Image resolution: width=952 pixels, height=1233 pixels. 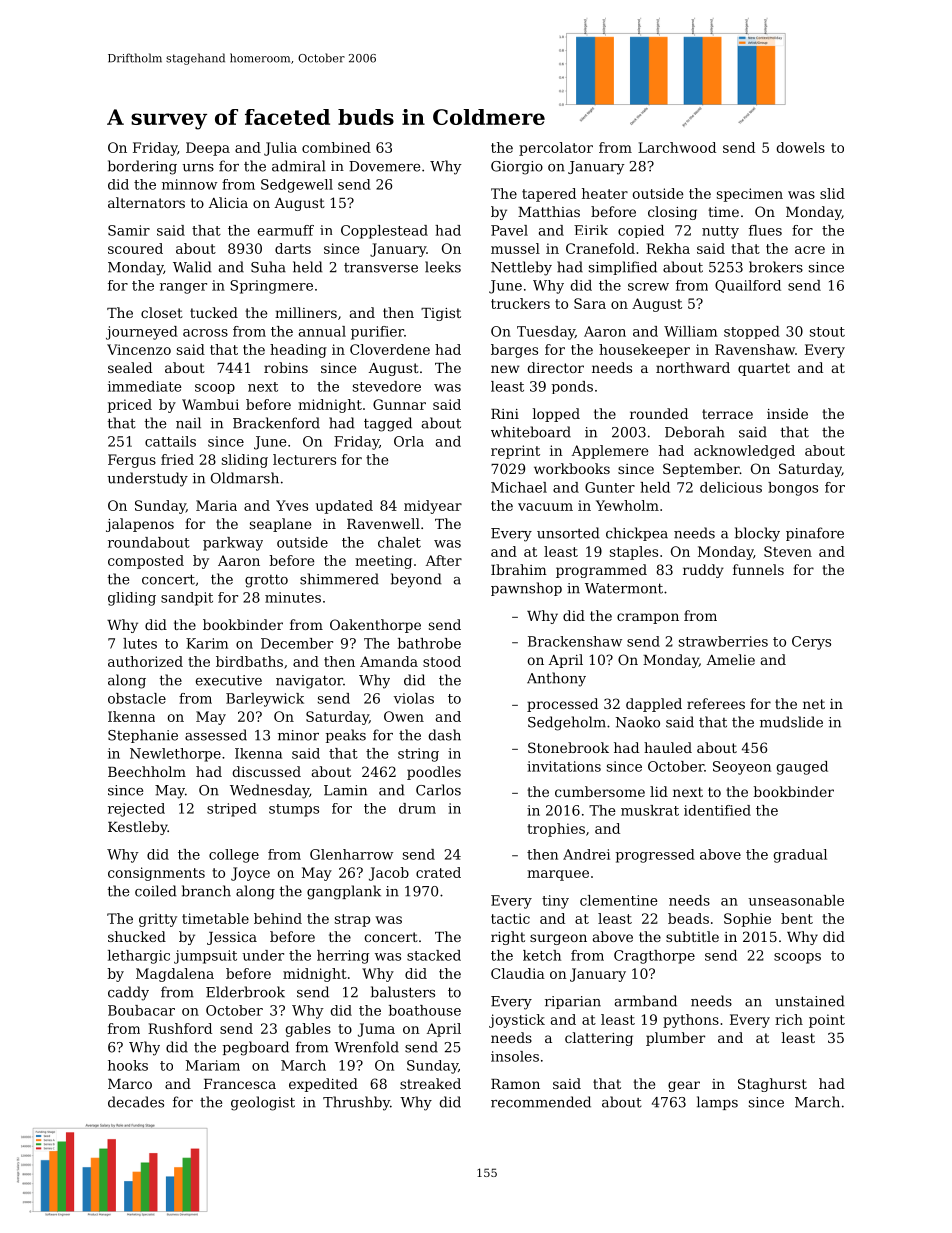 What do you see at coordinates (136, 1102) in the image?
I see `decades` at bounding box center [136, 1102].
